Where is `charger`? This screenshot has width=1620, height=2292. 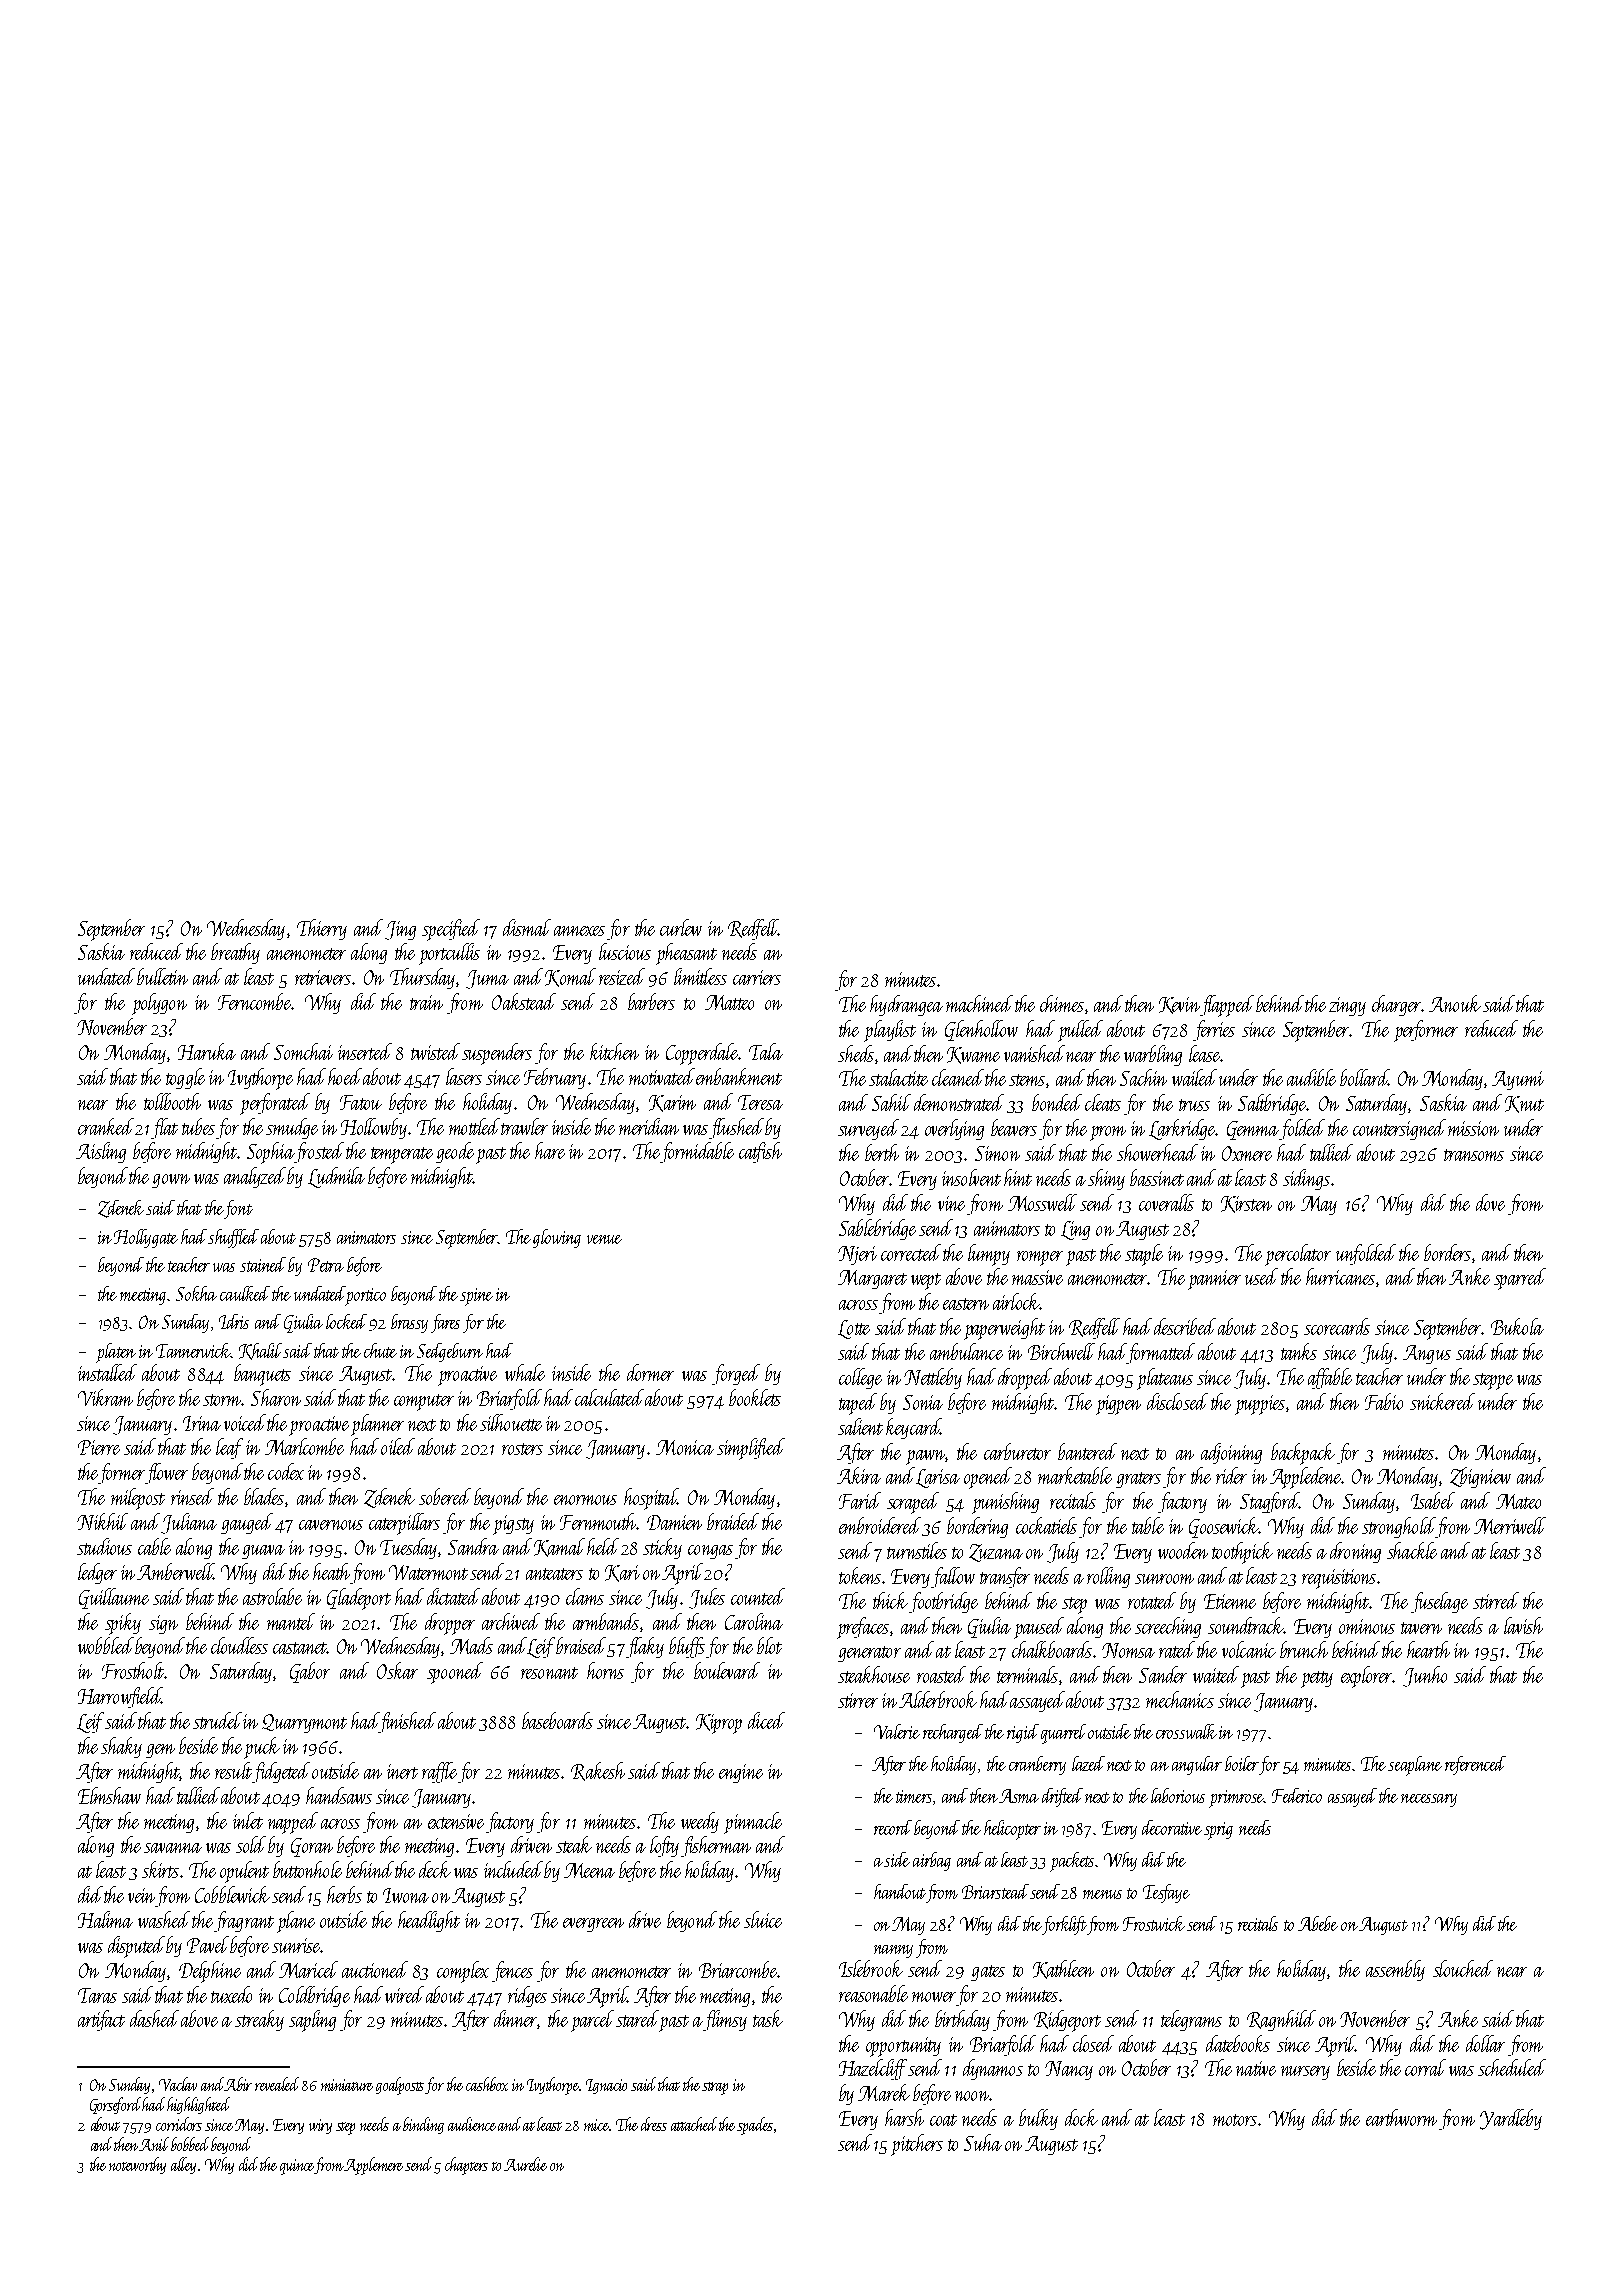
charger is located at coordinates (1397, 1005).
